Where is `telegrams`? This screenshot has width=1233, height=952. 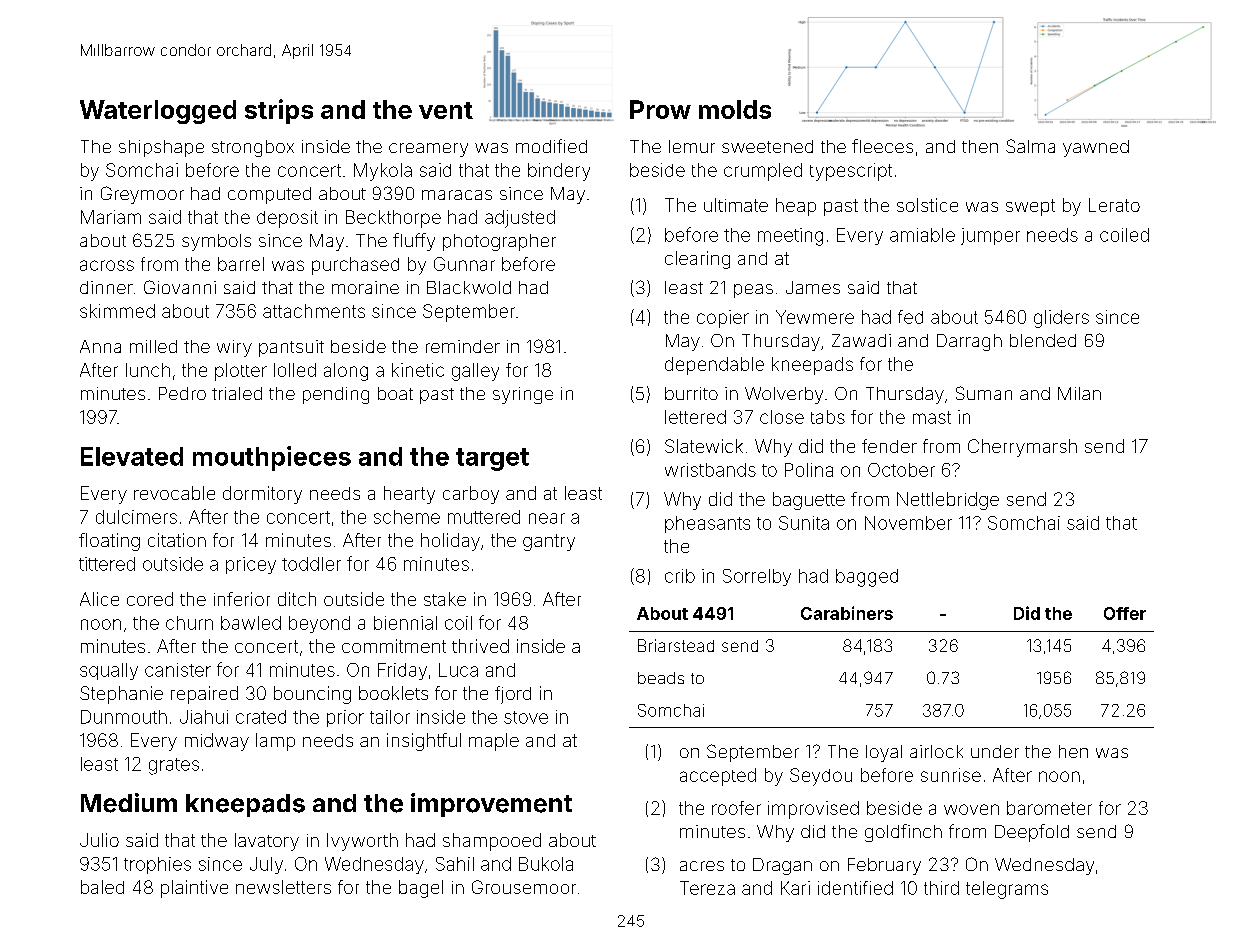
telegrams is located at coordinates (1007, 890).
